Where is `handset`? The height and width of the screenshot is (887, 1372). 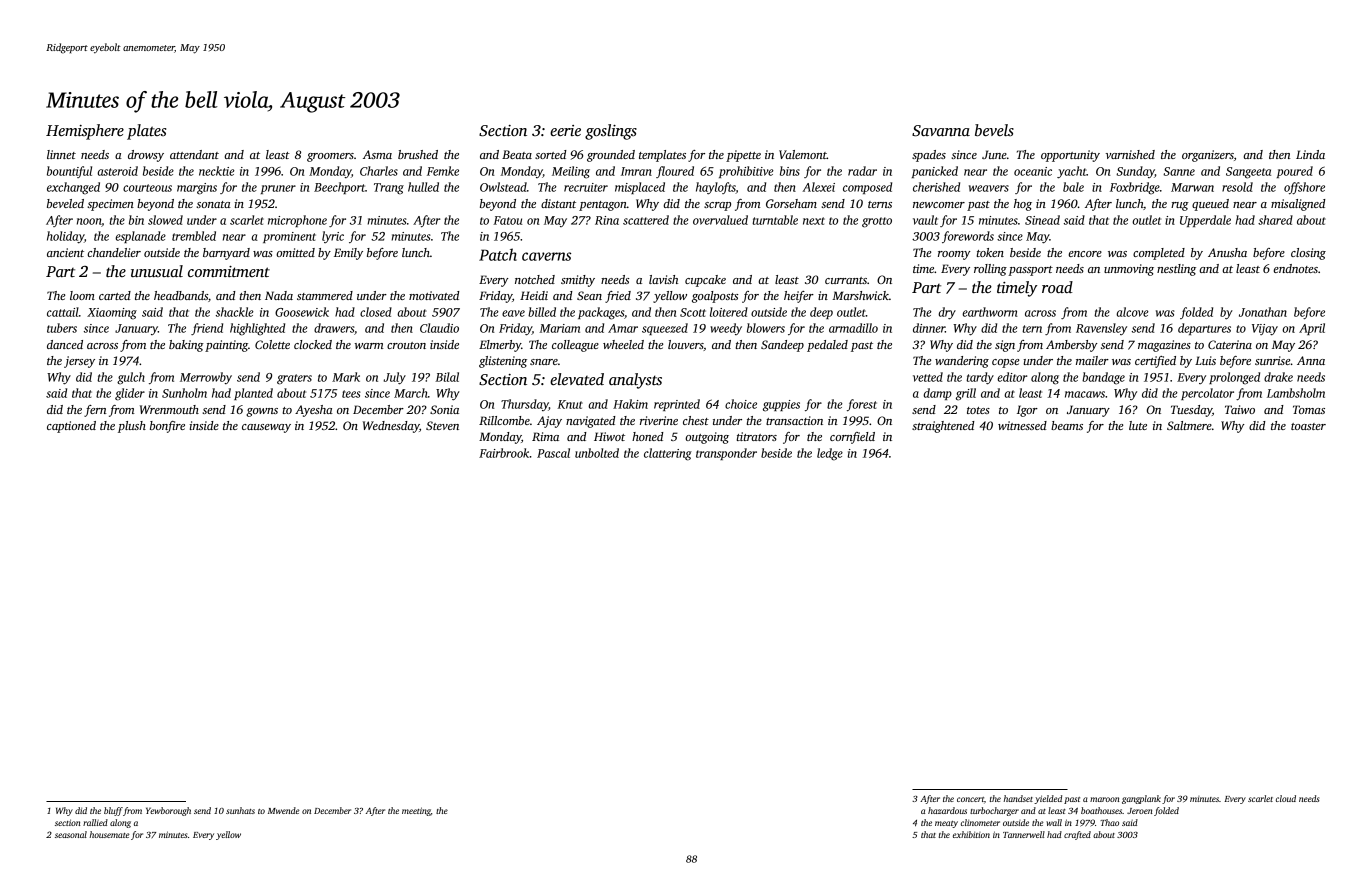
handset is located at coordinates (1018, 798).
